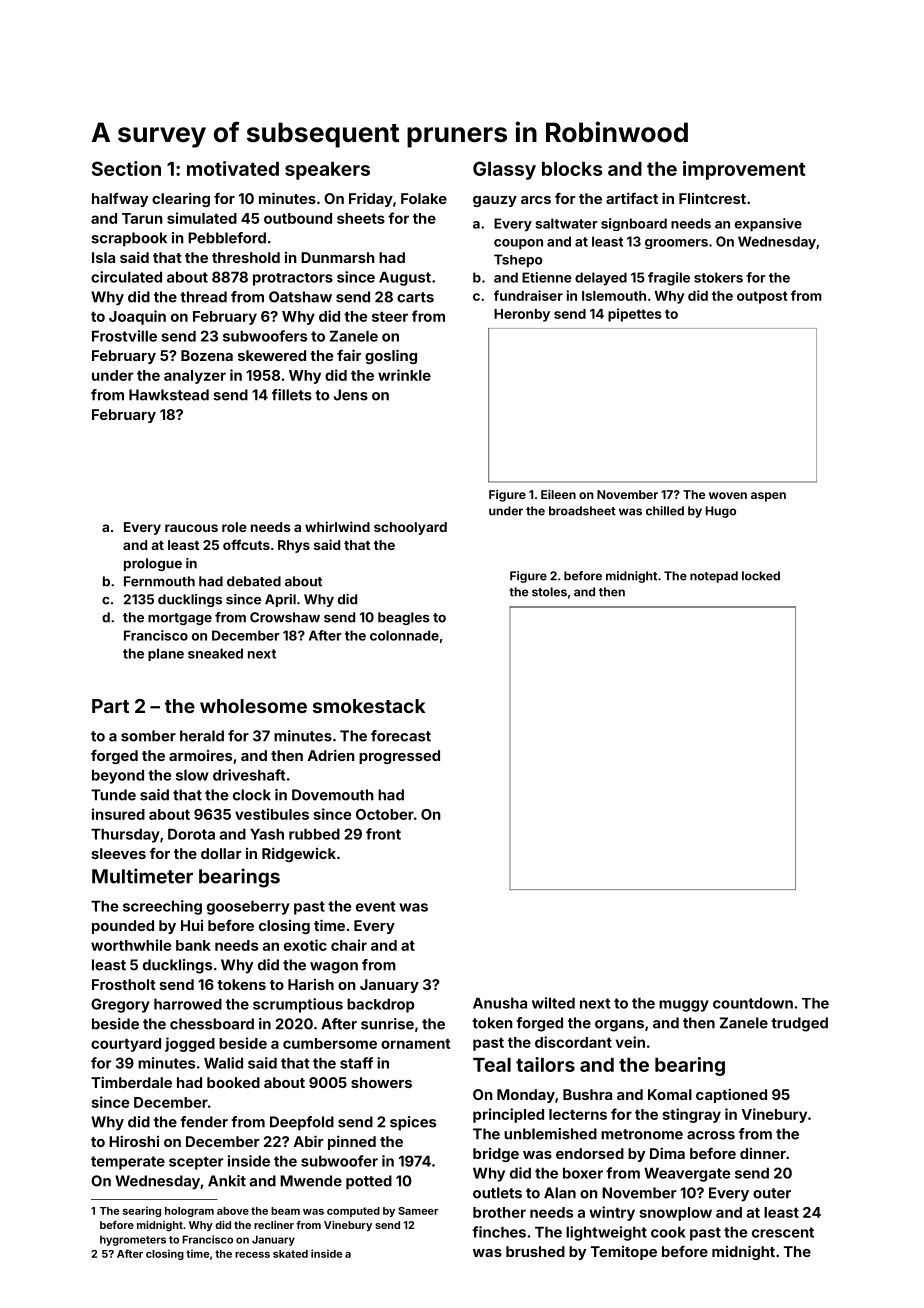 The image size is (924, 1308). Describe the element at coordinates (768, 225) in the screenshot. I see `expansive` at that location.
